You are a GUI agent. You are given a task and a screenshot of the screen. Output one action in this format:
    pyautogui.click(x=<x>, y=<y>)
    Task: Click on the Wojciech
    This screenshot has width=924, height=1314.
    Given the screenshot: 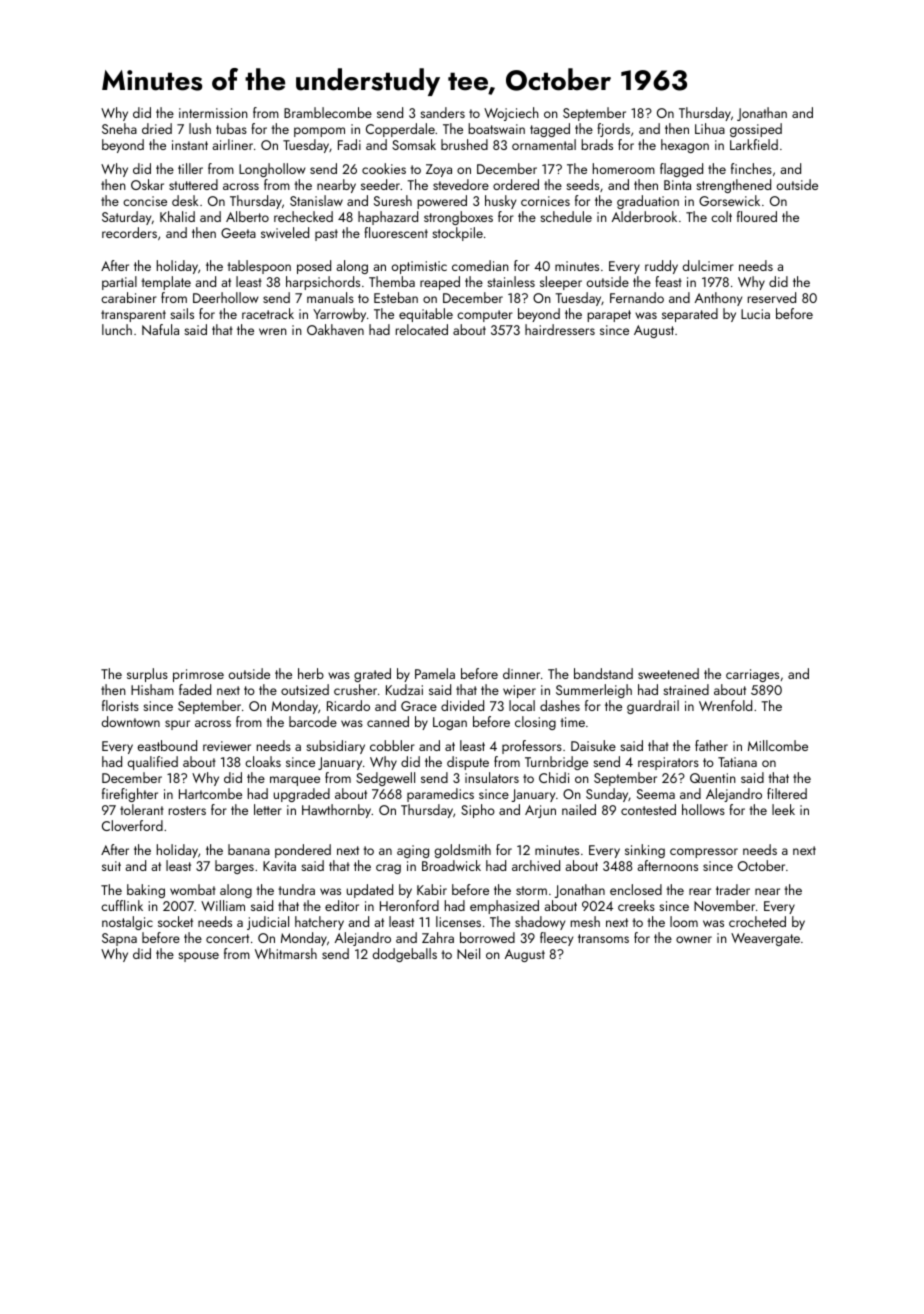 What is the action you would take?
    pyautogui.click(x=511, y=114)
